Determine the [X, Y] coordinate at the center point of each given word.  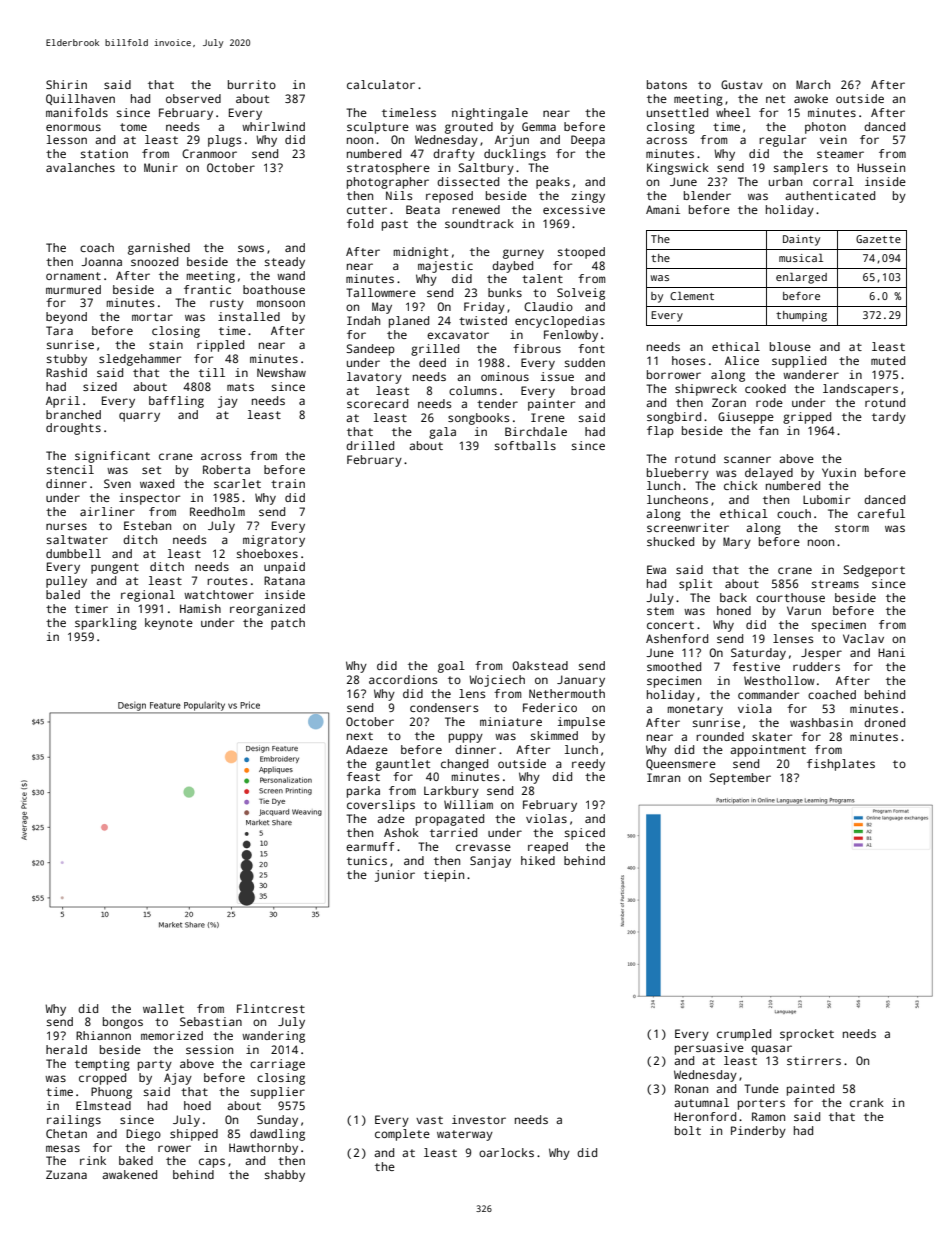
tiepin [444, 876]
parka [363, 792]
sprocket [807, 1035]
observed [193, 98]
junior [395, 876]
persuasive [709, 1049]
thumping [801, 316]
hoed [197, 1105]
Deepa [588, 141]
